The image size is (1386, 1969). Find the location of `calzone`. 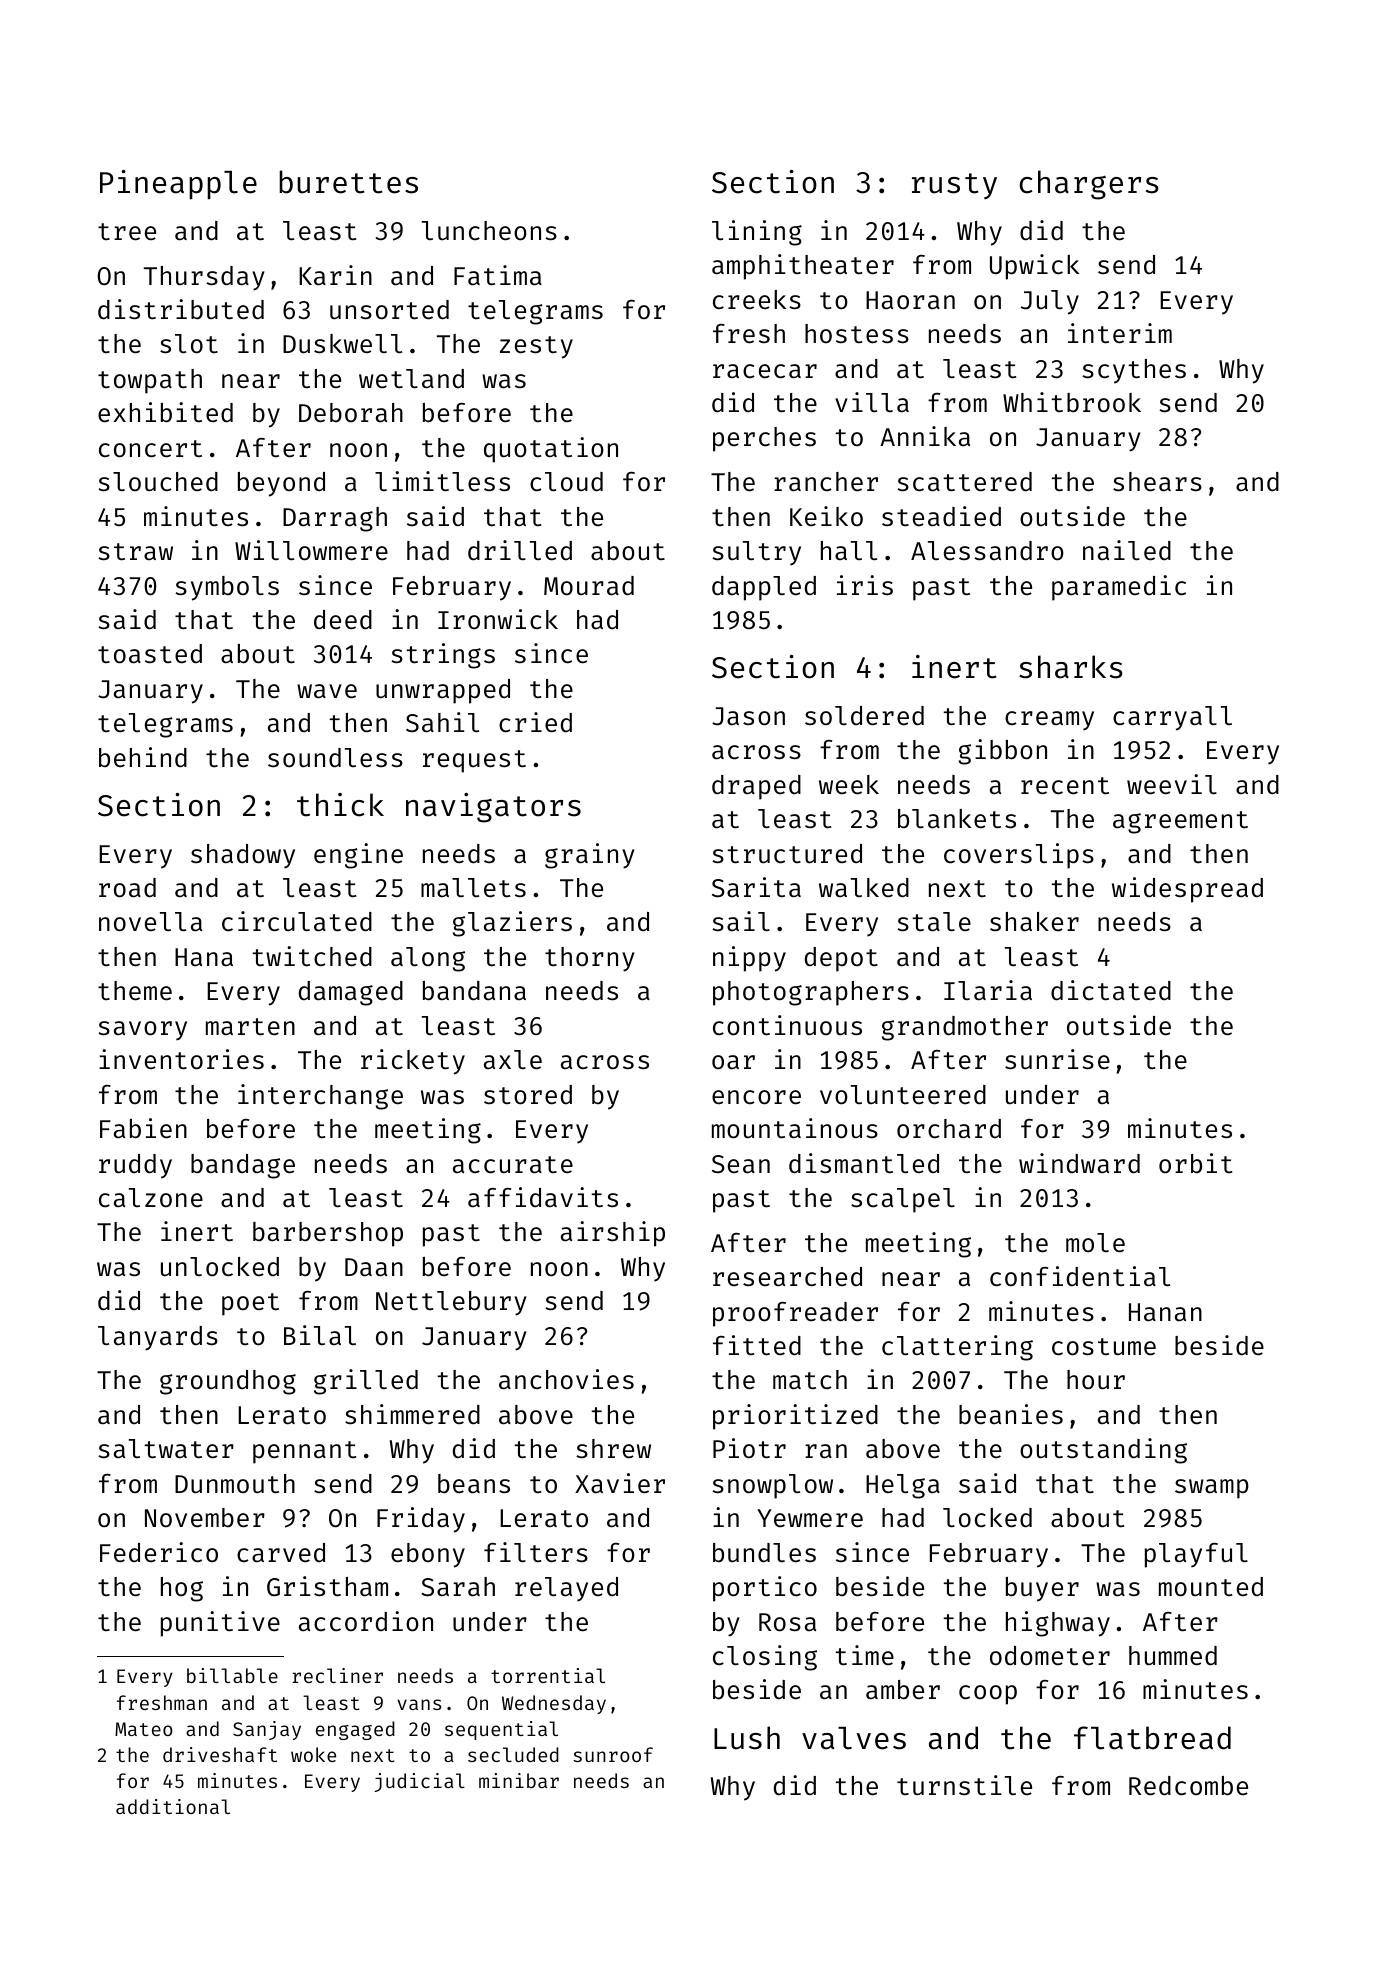

calzone is located at coordinates (151, 1198).
